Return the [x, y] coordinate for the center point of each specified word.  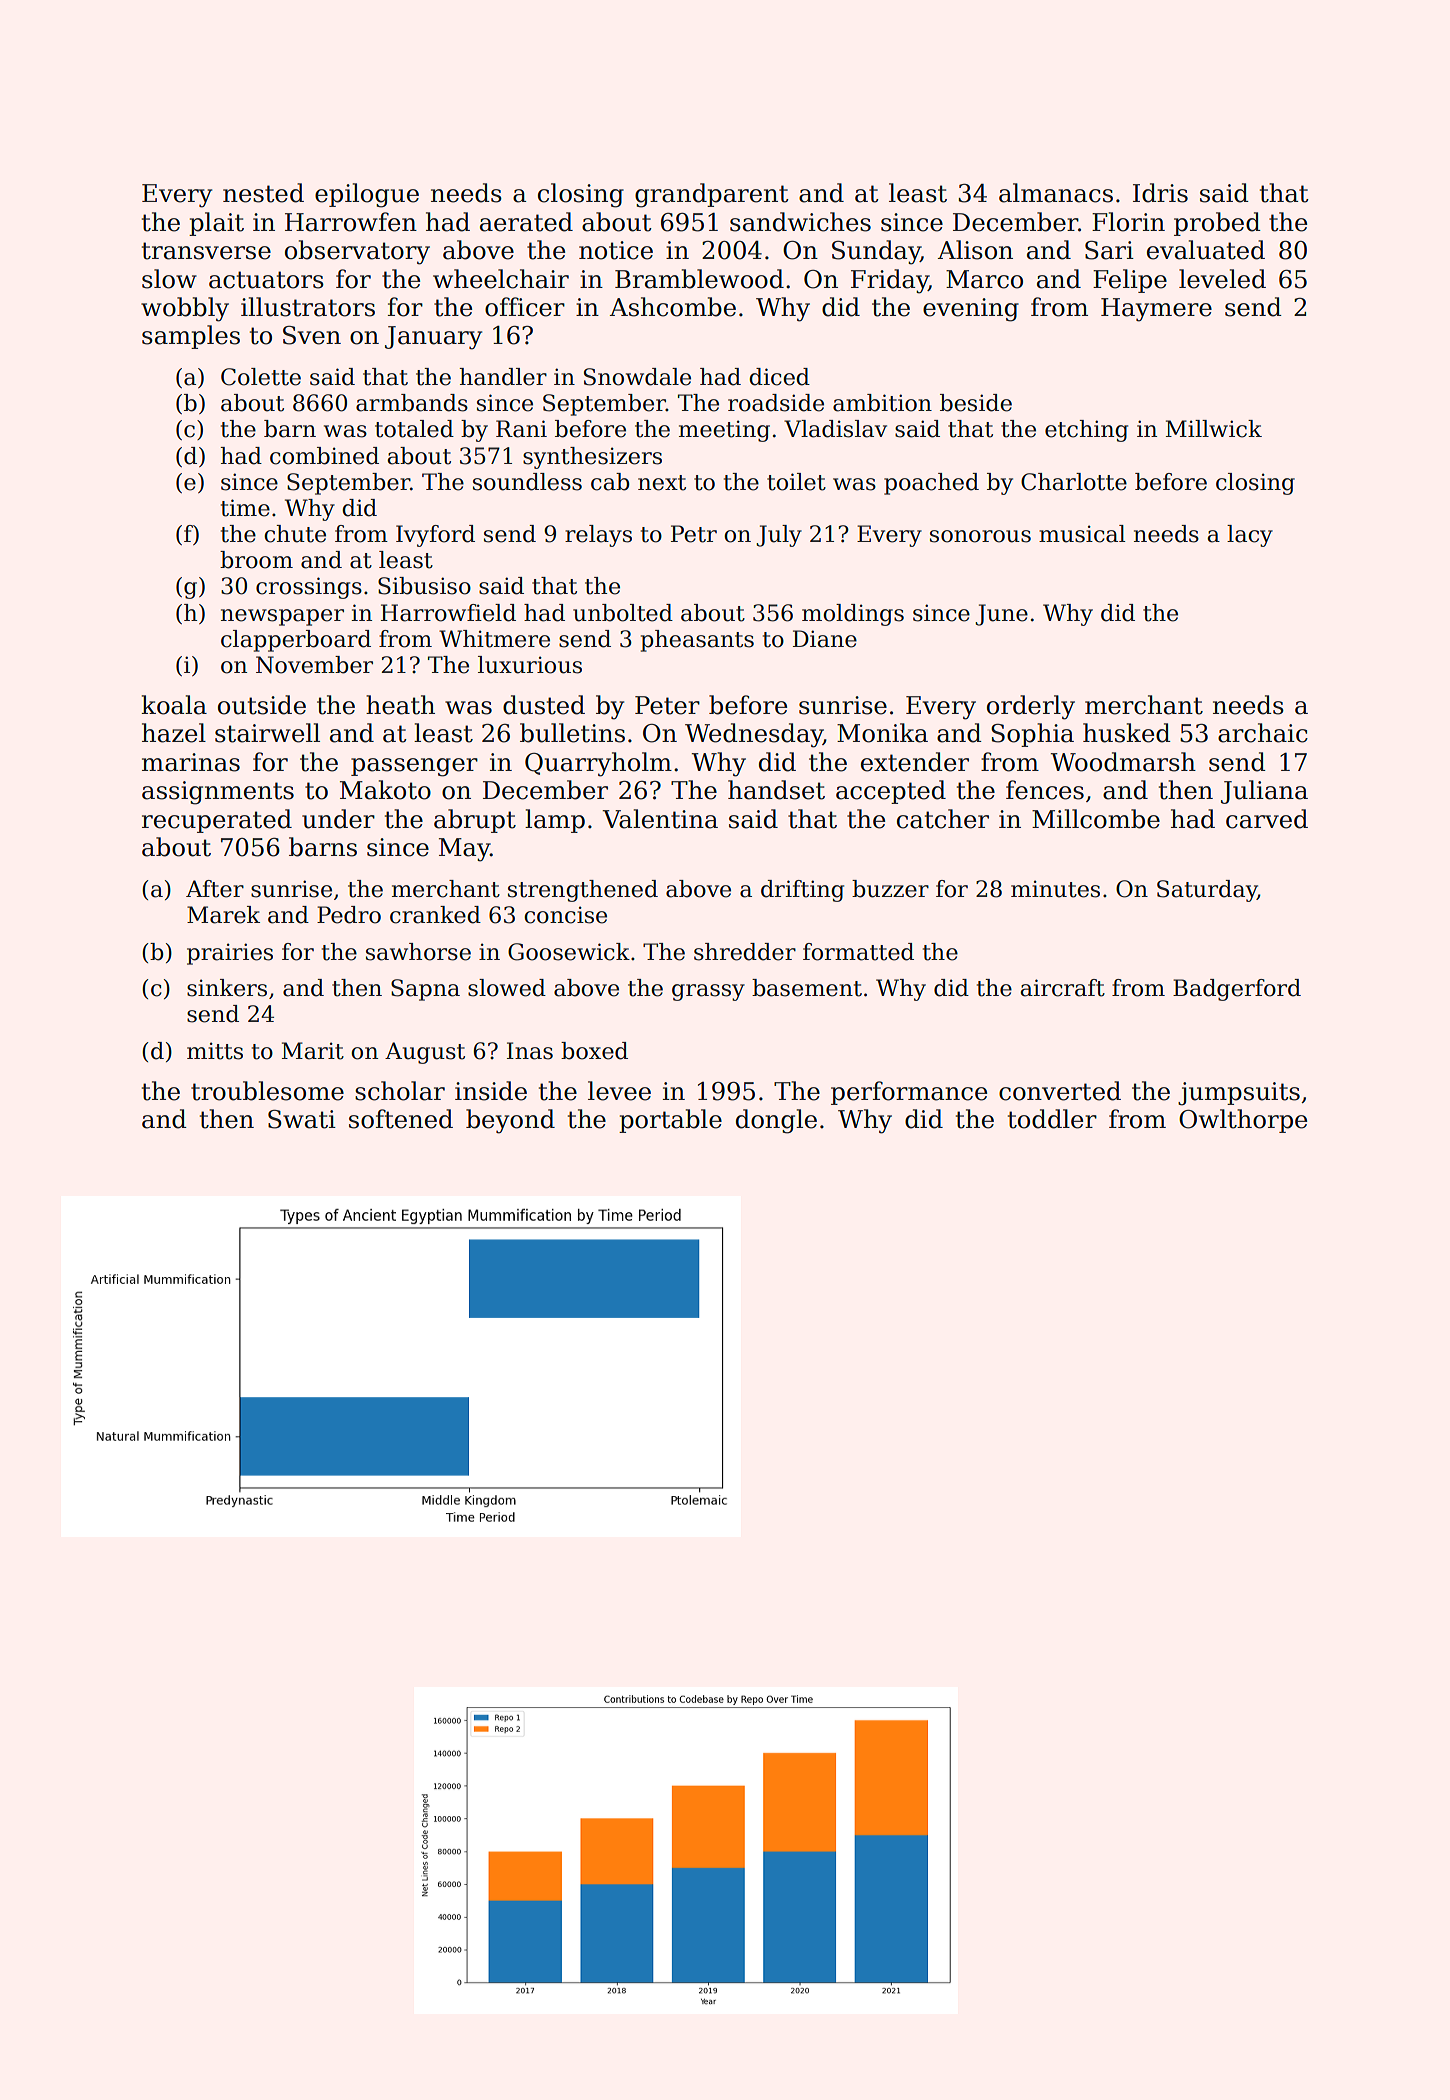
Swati [302, 1119]
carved [1267, 819]
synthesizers [592, 458]
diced [779, 377]
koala [174, 705]
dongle [776, 1121]
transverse [206, 251]
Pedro [349, 915]
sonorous [980, 536]
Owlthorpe [1243, 1121]
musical [1082, 534]
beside [976, 403]
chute [295, 534]
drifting [802, 891]
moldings [853, 615]
